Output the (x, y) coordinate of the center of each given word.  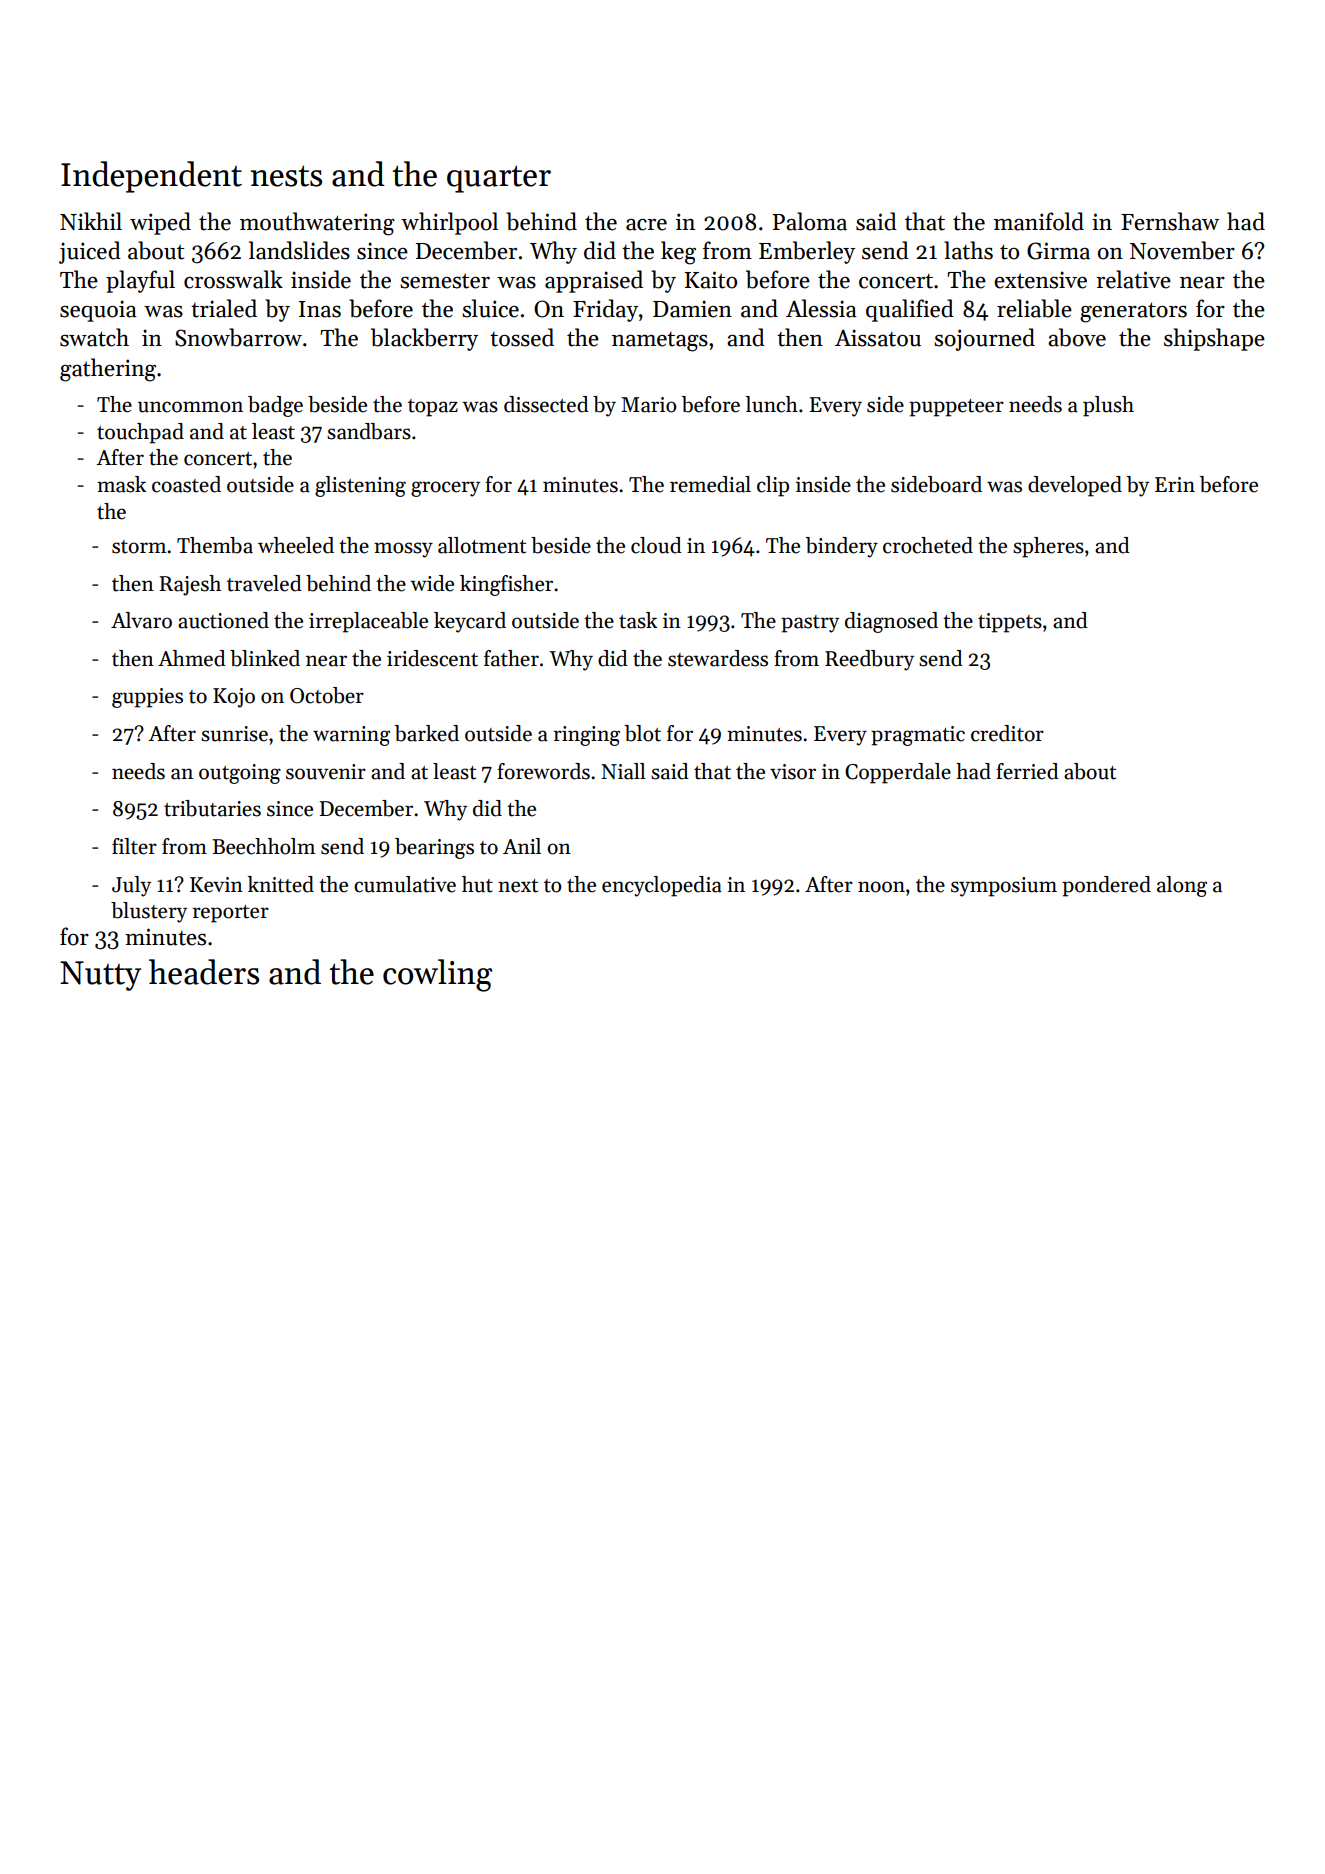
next (518, 886)
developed (1075, 486)
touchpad (140, 433)
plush (1108, 406)
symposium (1004, 887)
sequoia (98, 311)
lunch (771, 404)
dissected (546, 404)
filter (134, 846)
